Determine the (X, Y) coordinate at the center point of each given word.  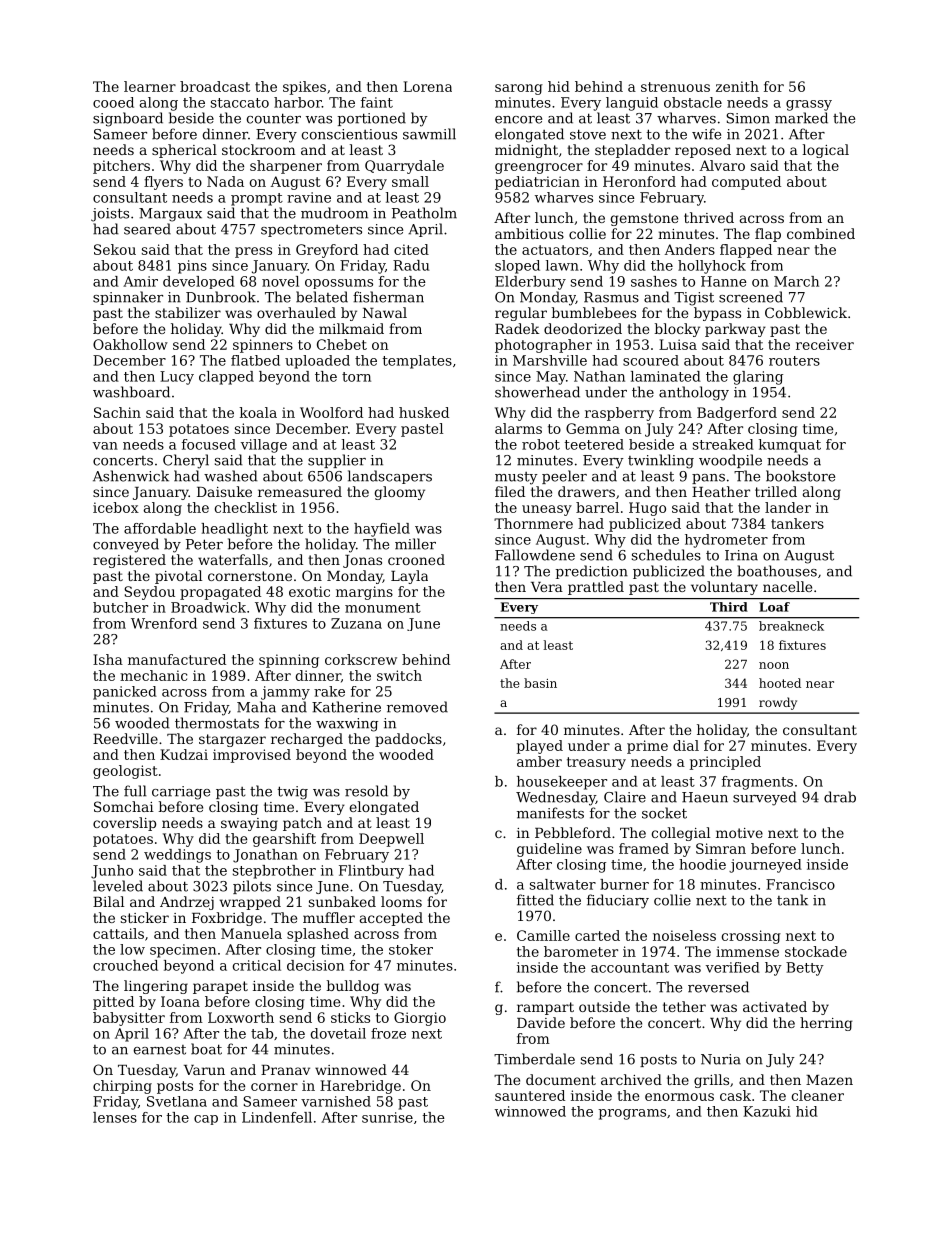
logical (826, 151)
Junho (112, 872)
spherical (184, 151)
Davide (541, 1022)
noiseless (684, 935)
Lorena (427, 86)
